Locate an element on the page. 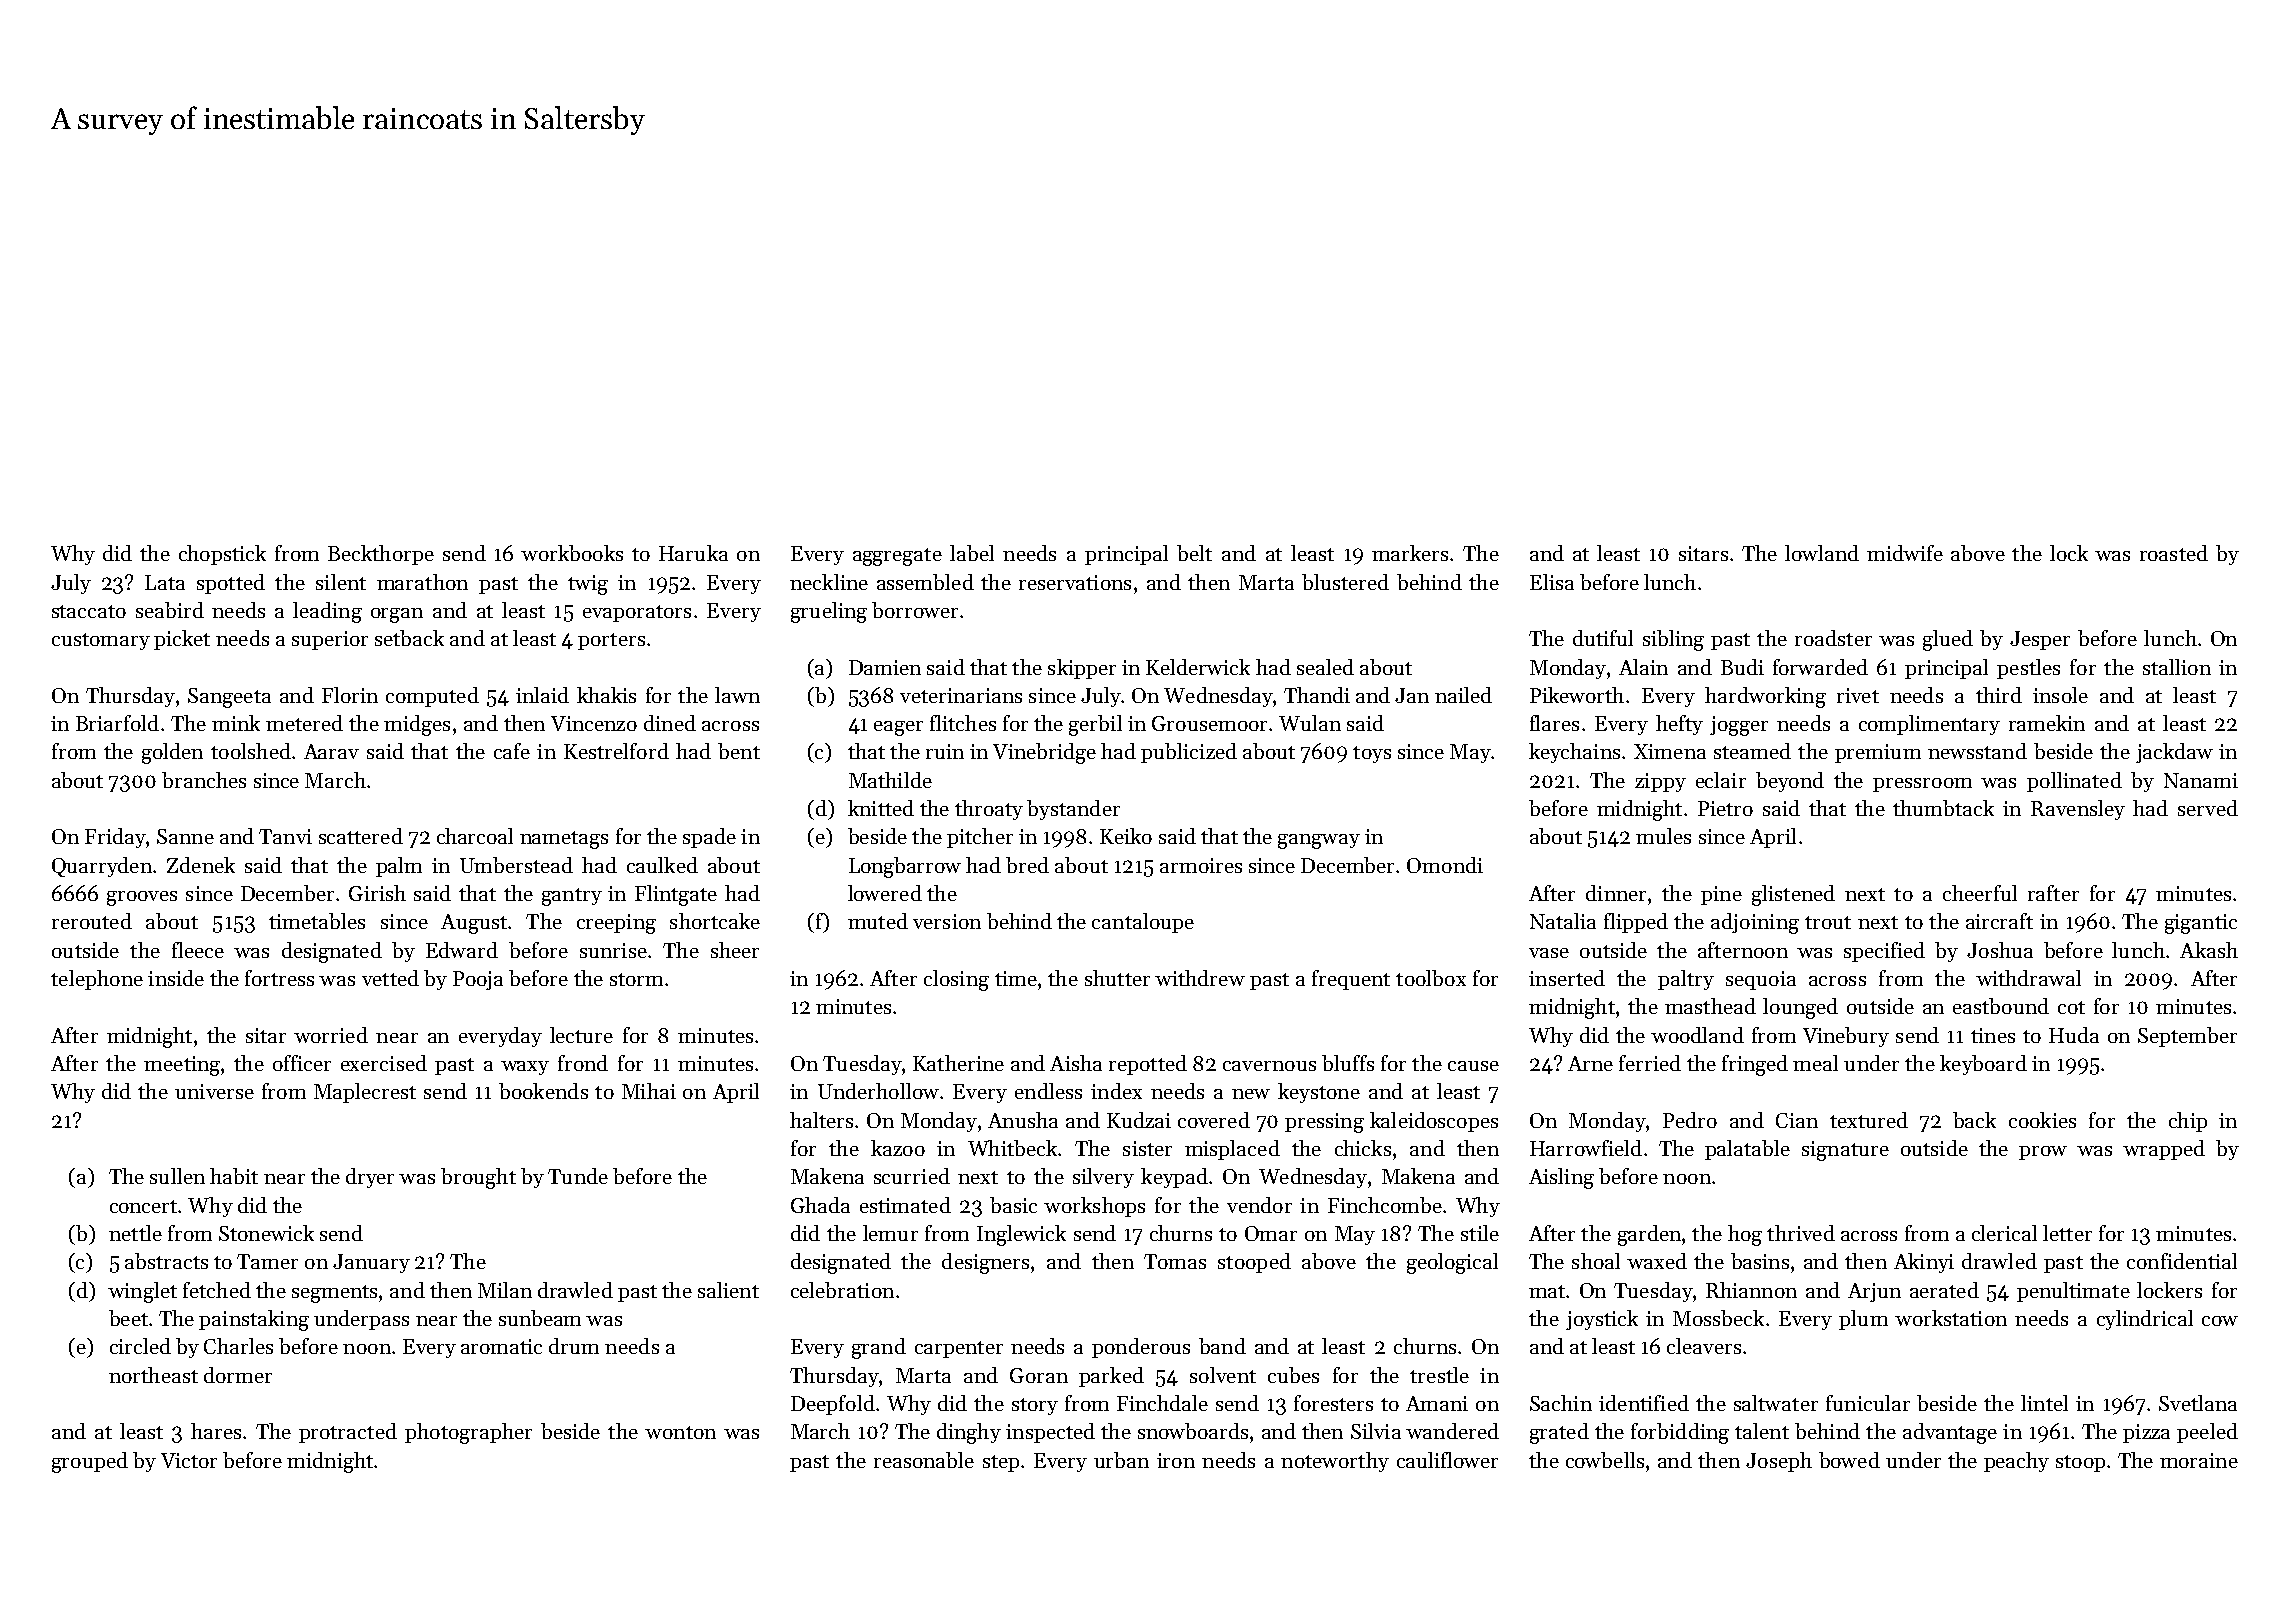 The image size is (2289, 1618). ponderous is located at coordinates (1141, 1348).
